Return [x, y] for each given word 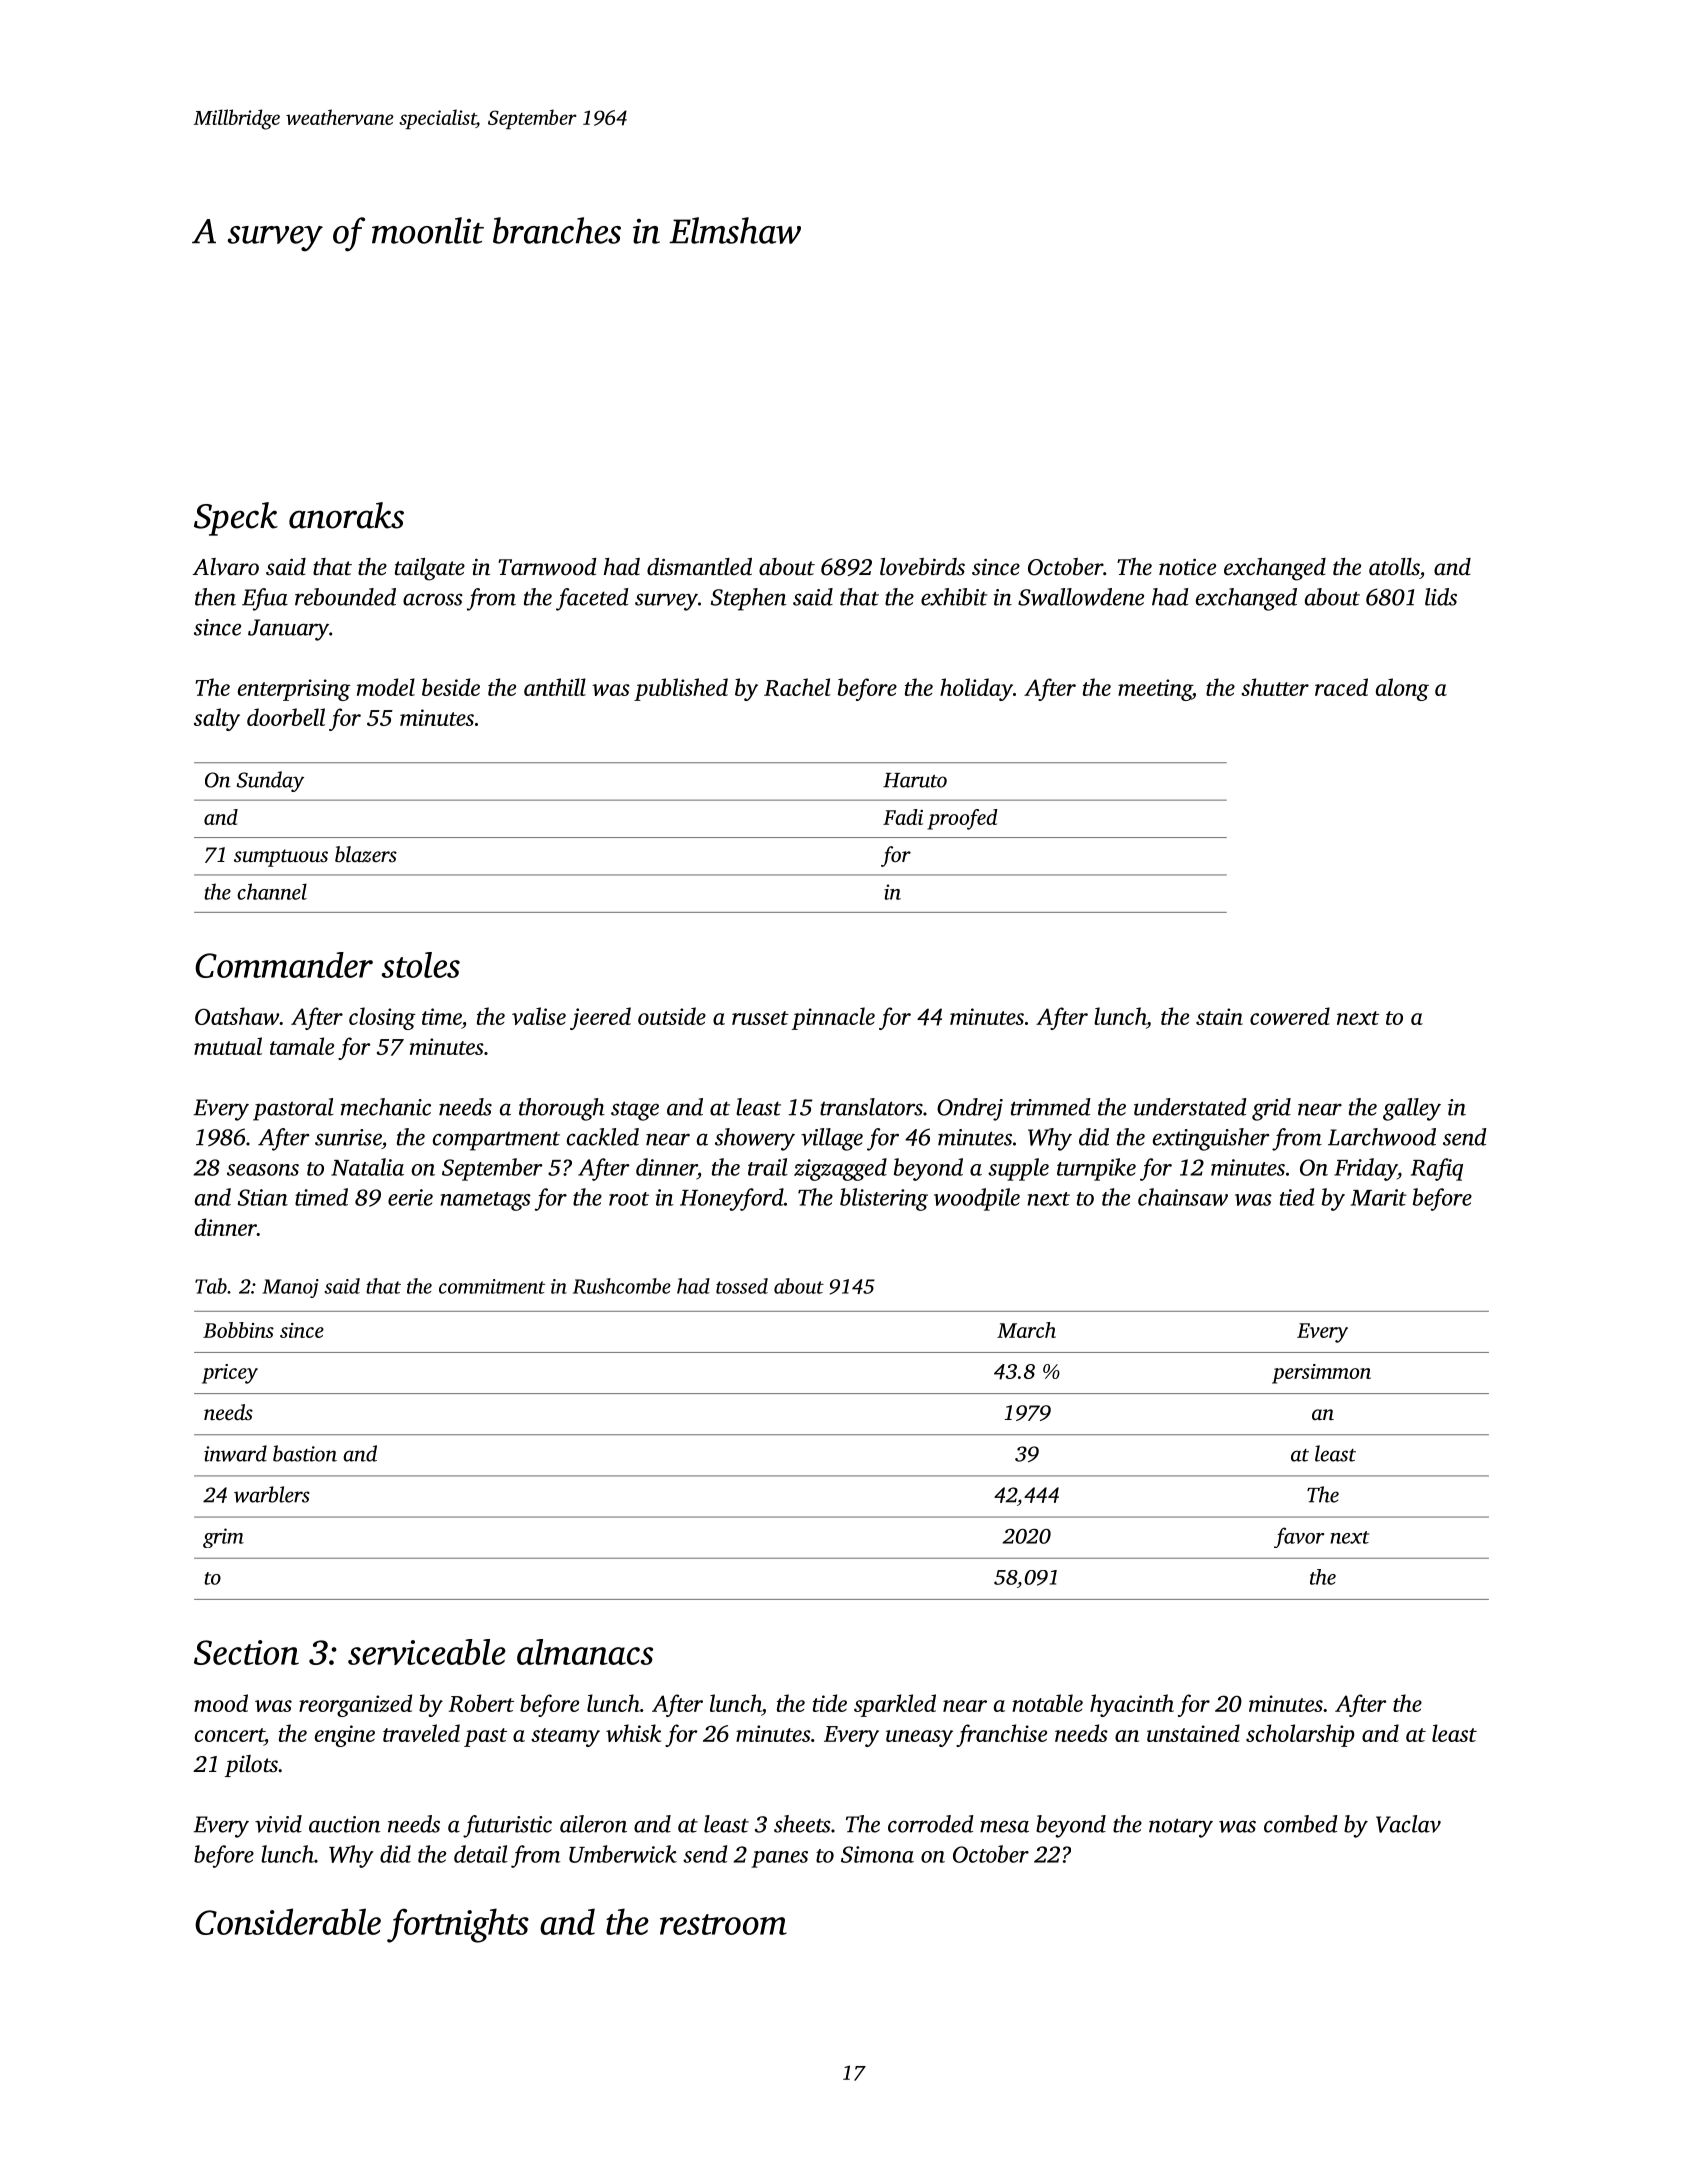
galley [1412, 1109]
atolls [1394, 567]
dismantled [699, 567]
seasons [263, 1170]
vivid [278, 1824]
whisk [633, 1733]
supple [1018, 1169]
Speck [236, 519]
